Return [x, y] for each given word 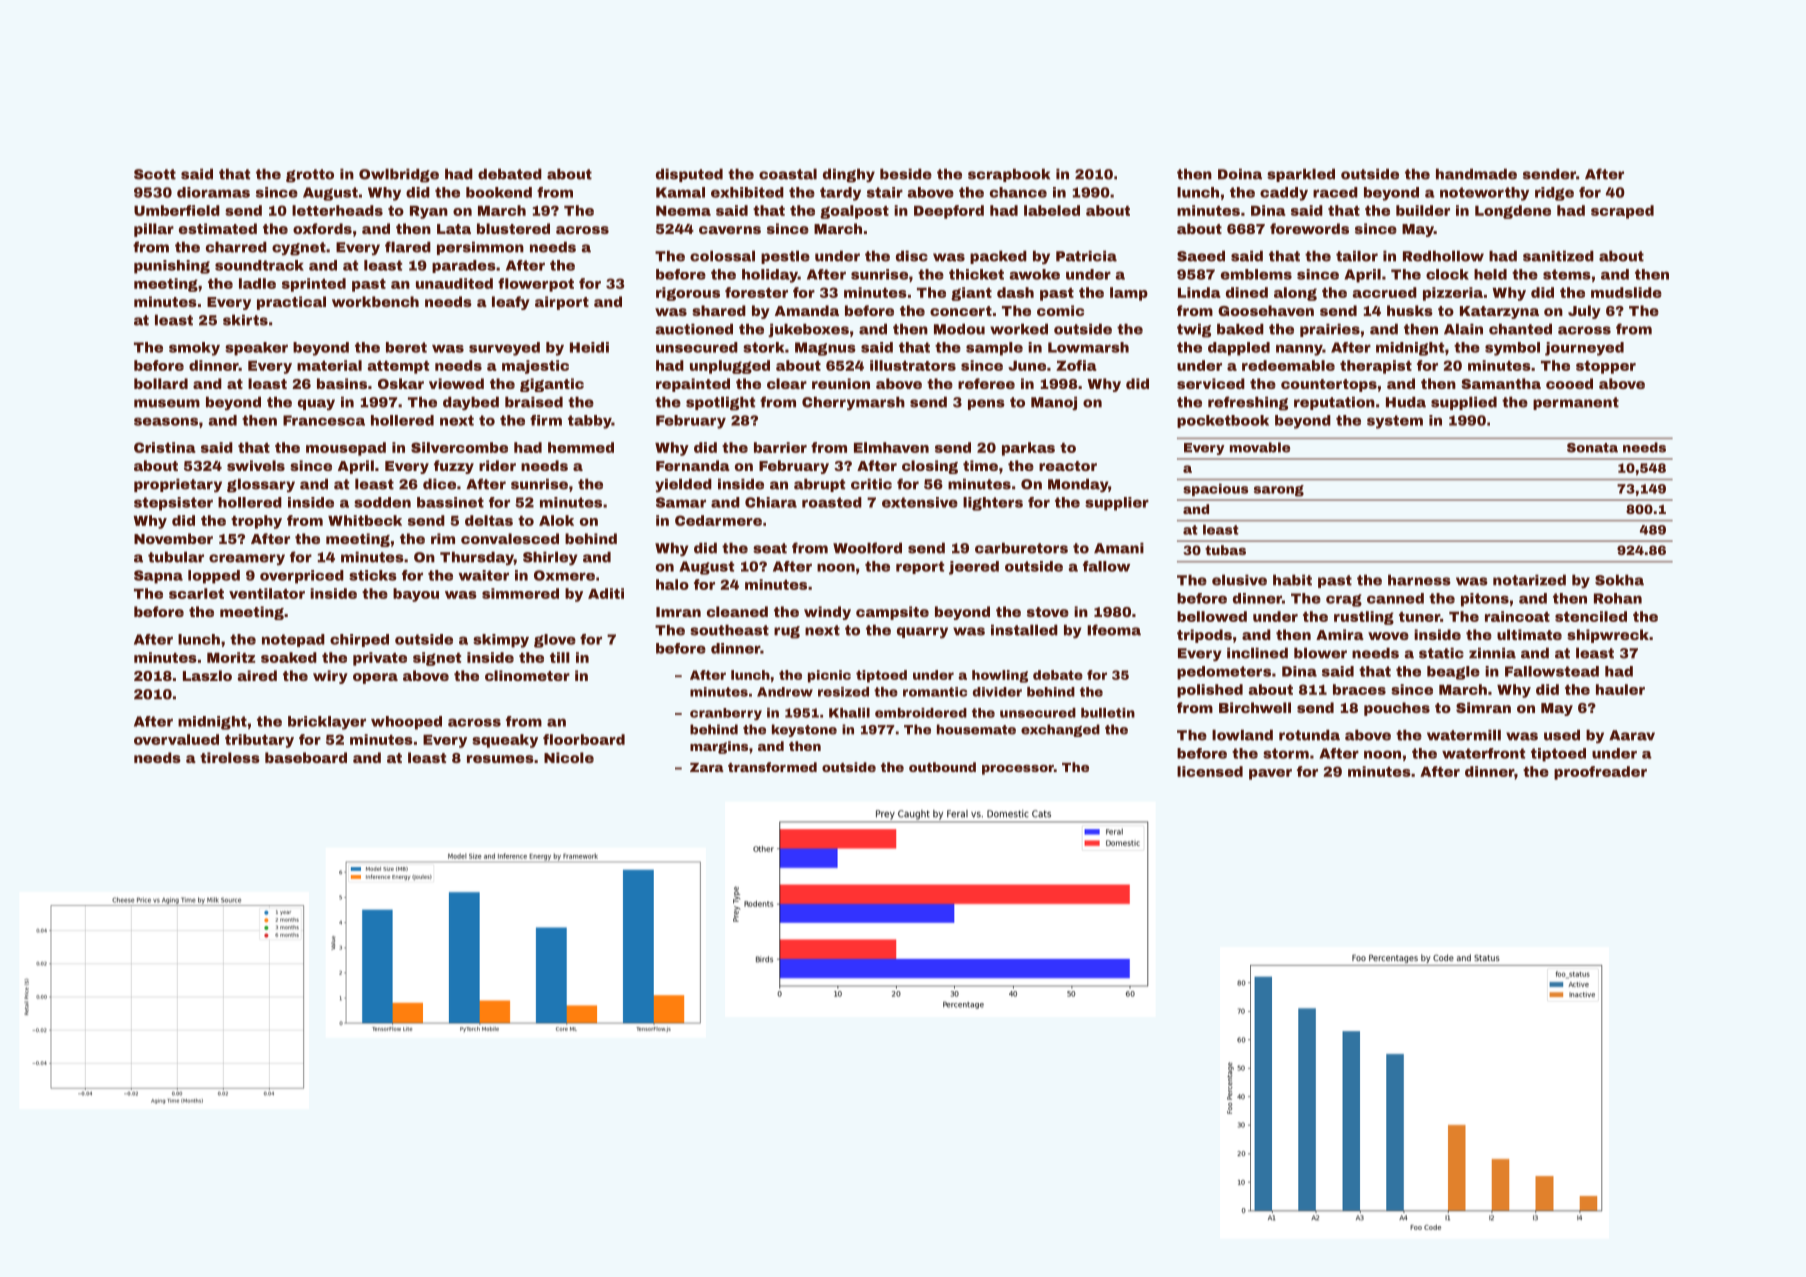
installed [1024, 630]
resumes [500, 759]
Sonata [1592, 448]
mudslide [1626, 292]
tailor [1357, 256]
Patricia [1086, 256]
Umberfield [177, 210]
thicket [976, 274]
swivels [256, 465]
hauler [1620, 689]
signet [437, 659]
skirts [245, 320]
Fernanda [693, 465]
